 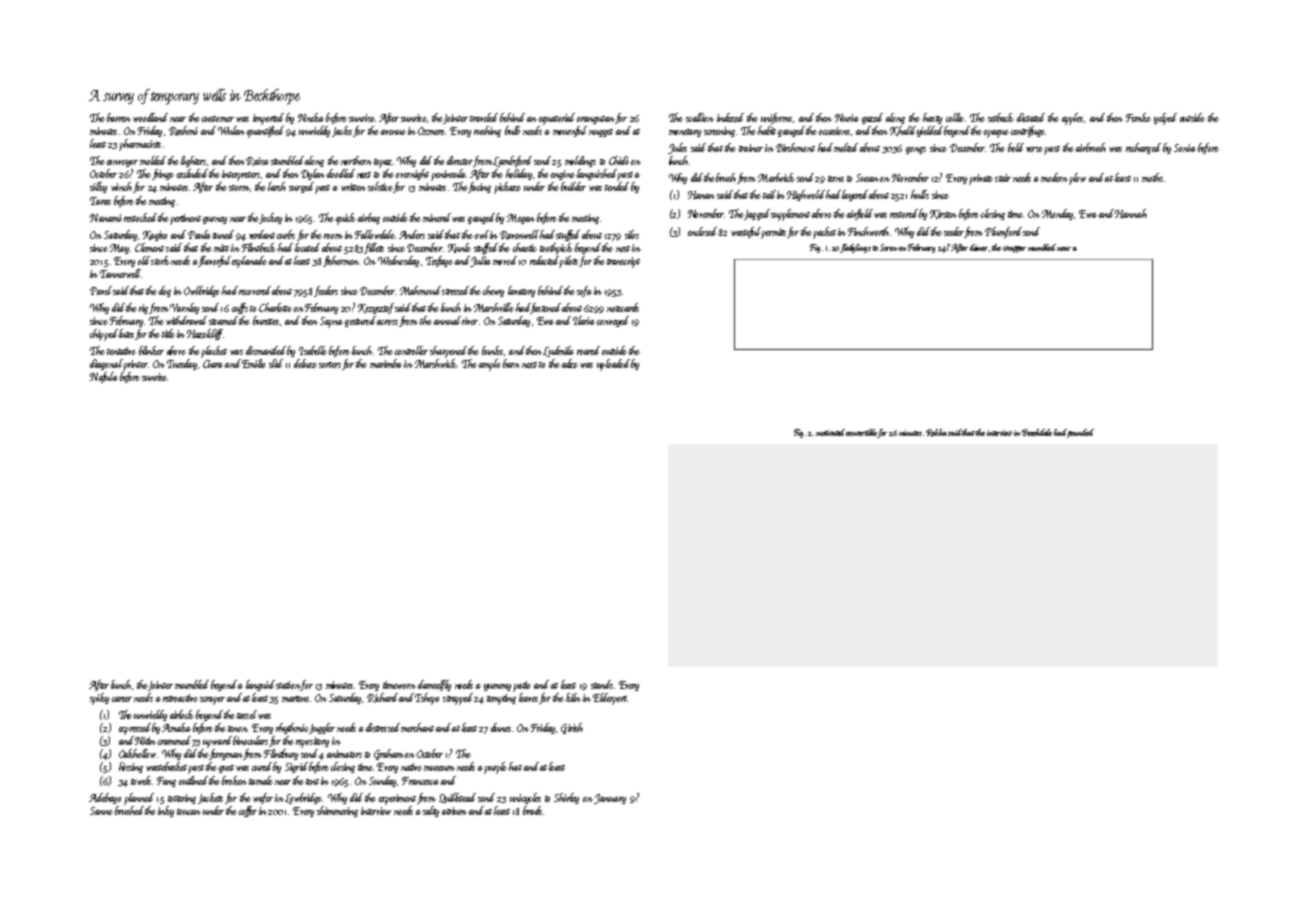 I want to click on stands, so click(x=602, y=684).
